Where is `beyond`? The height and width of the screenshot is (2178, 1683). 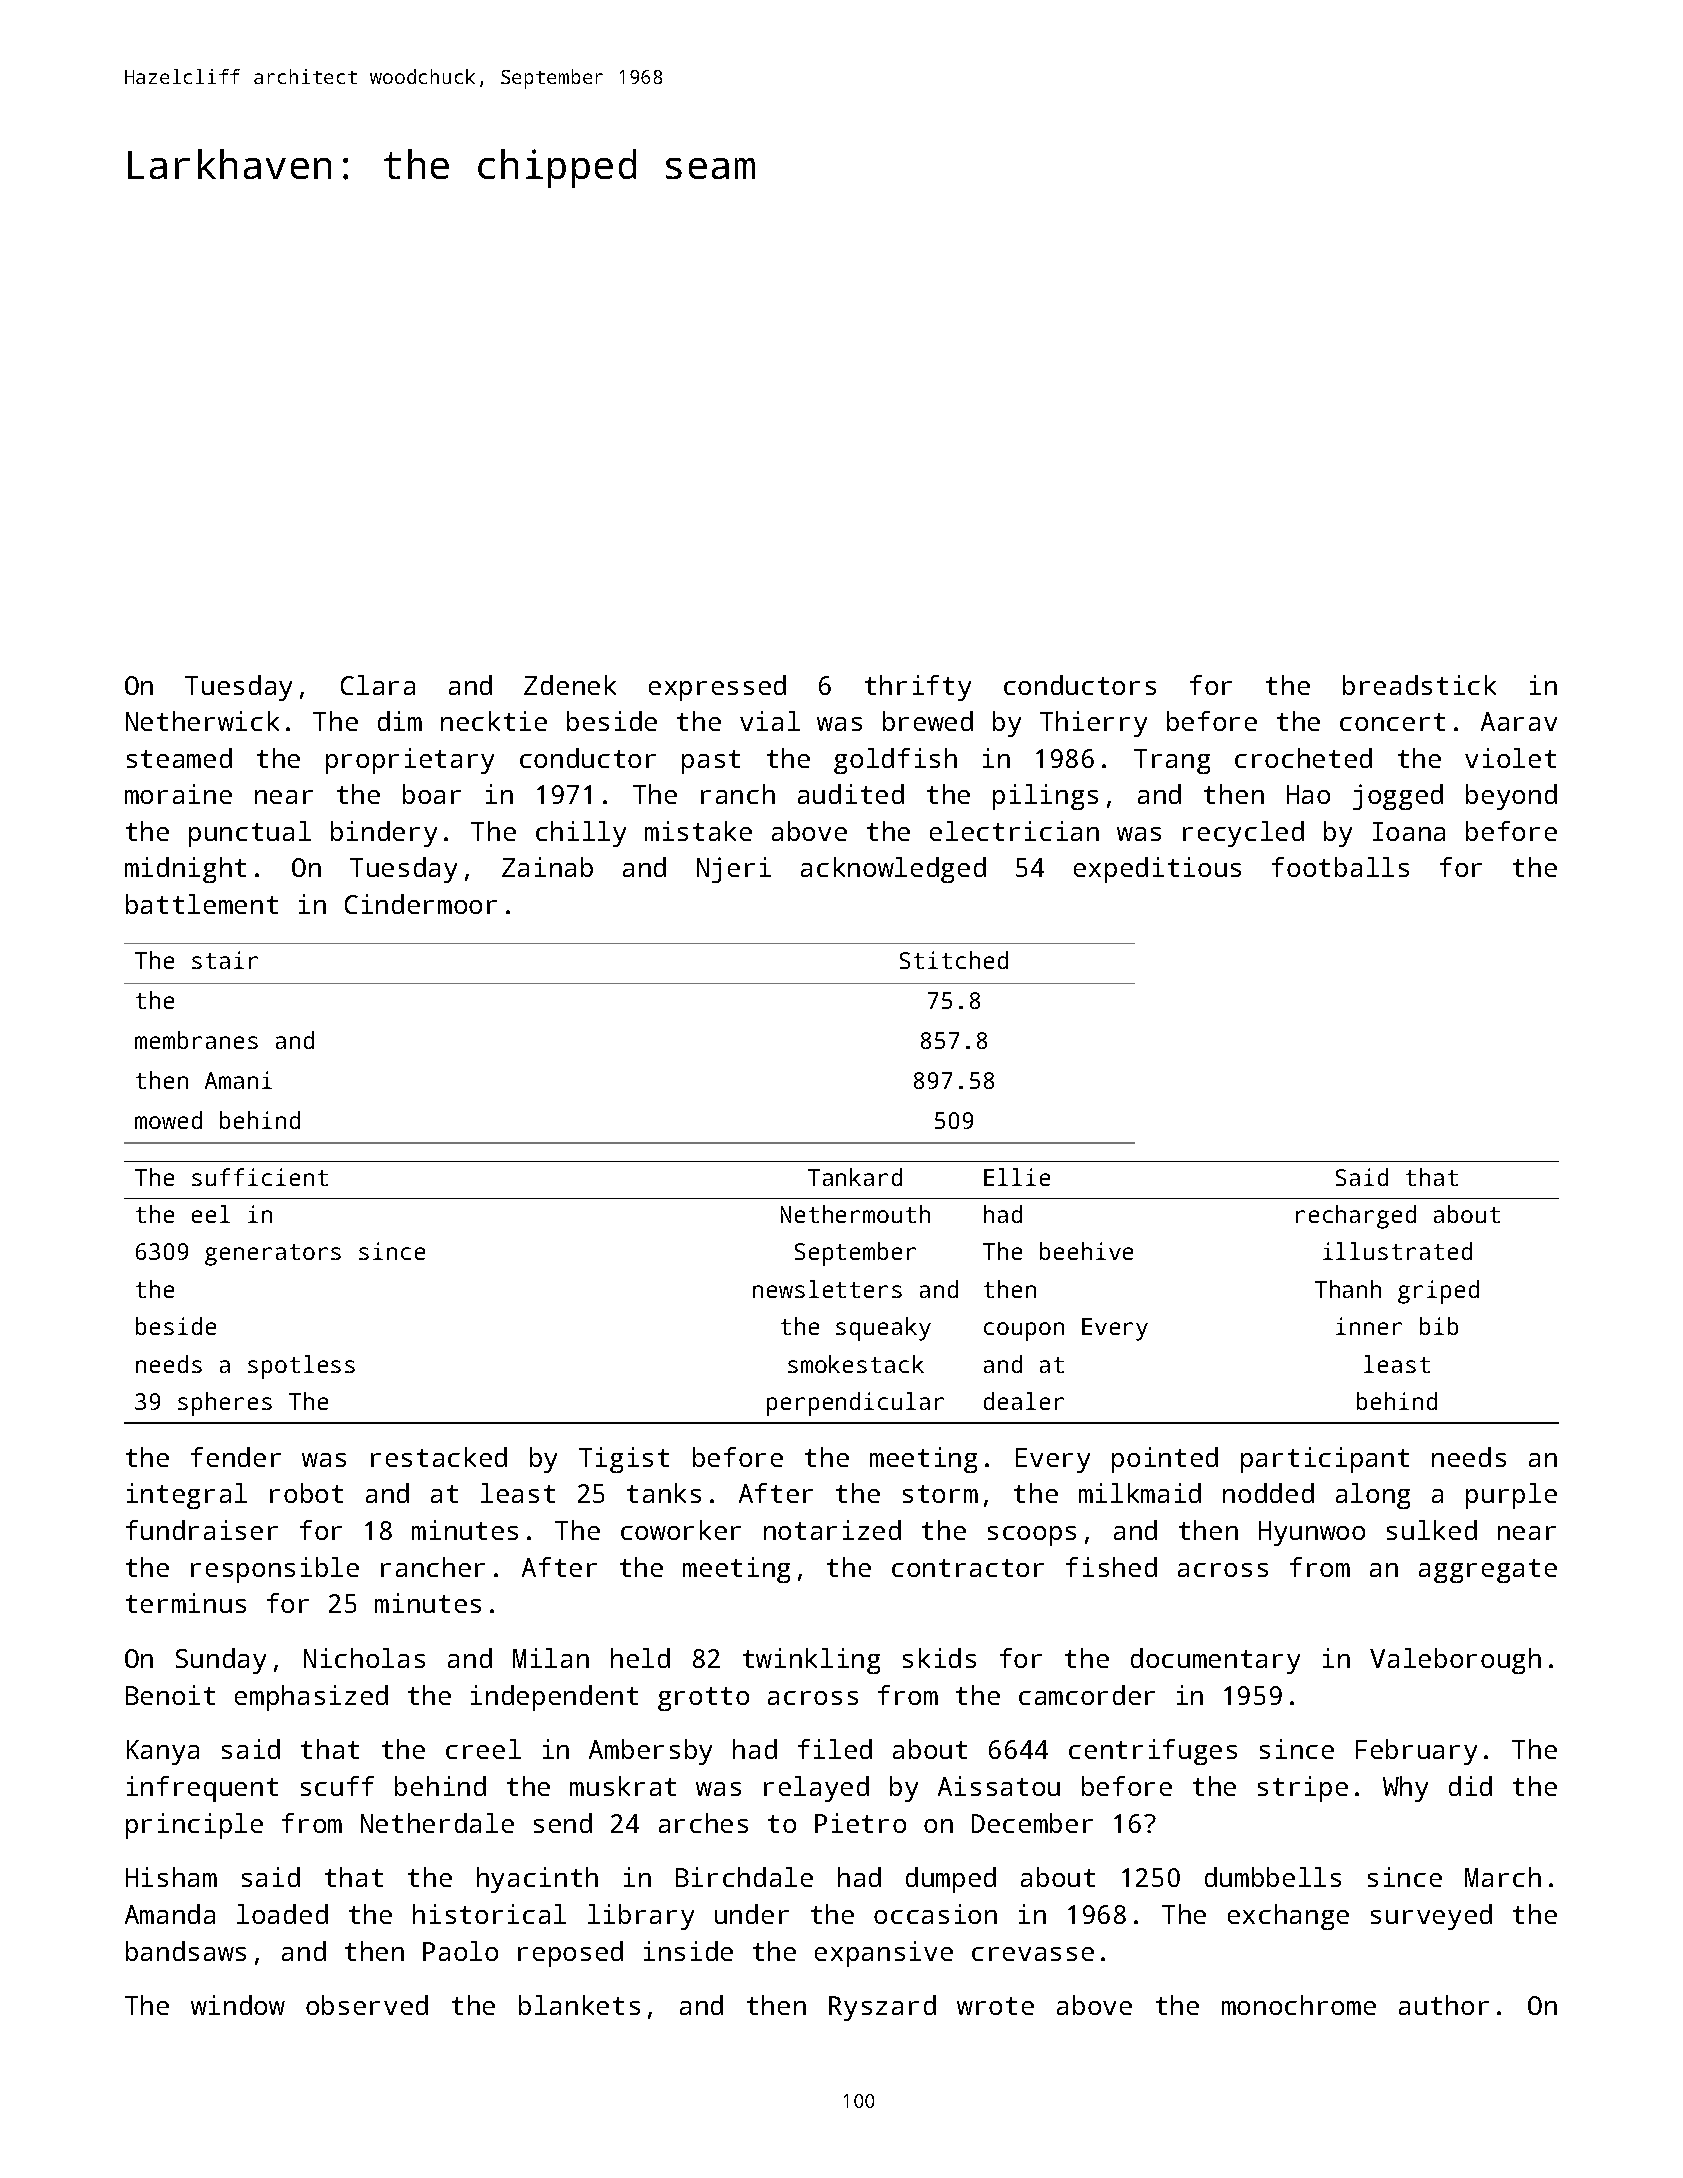 beyond is located at coordinates (1511, 797).
